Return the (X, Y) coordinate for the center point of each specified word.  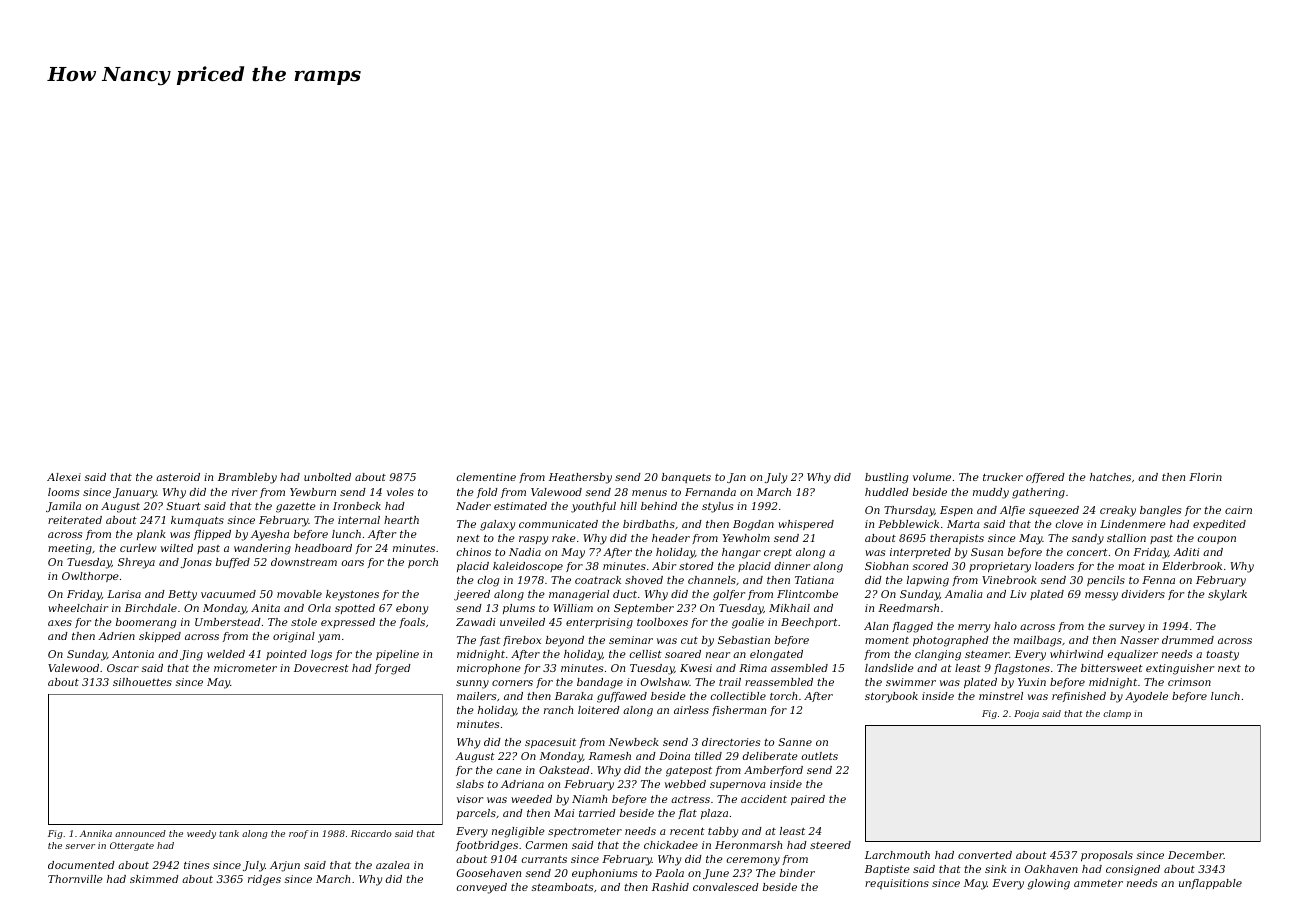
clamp (1117, 714)
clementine (486, 477)
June (716, 874)
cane (509, 771)
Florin (1205, 477)
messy (1101, 596)
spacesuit (550, 743)
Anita (265, 608)
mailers (476, 696)
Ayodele (1146, 697)
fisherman (739, 711)
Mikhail (789, 608)
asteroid (178, 477)
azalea (392, 865)
